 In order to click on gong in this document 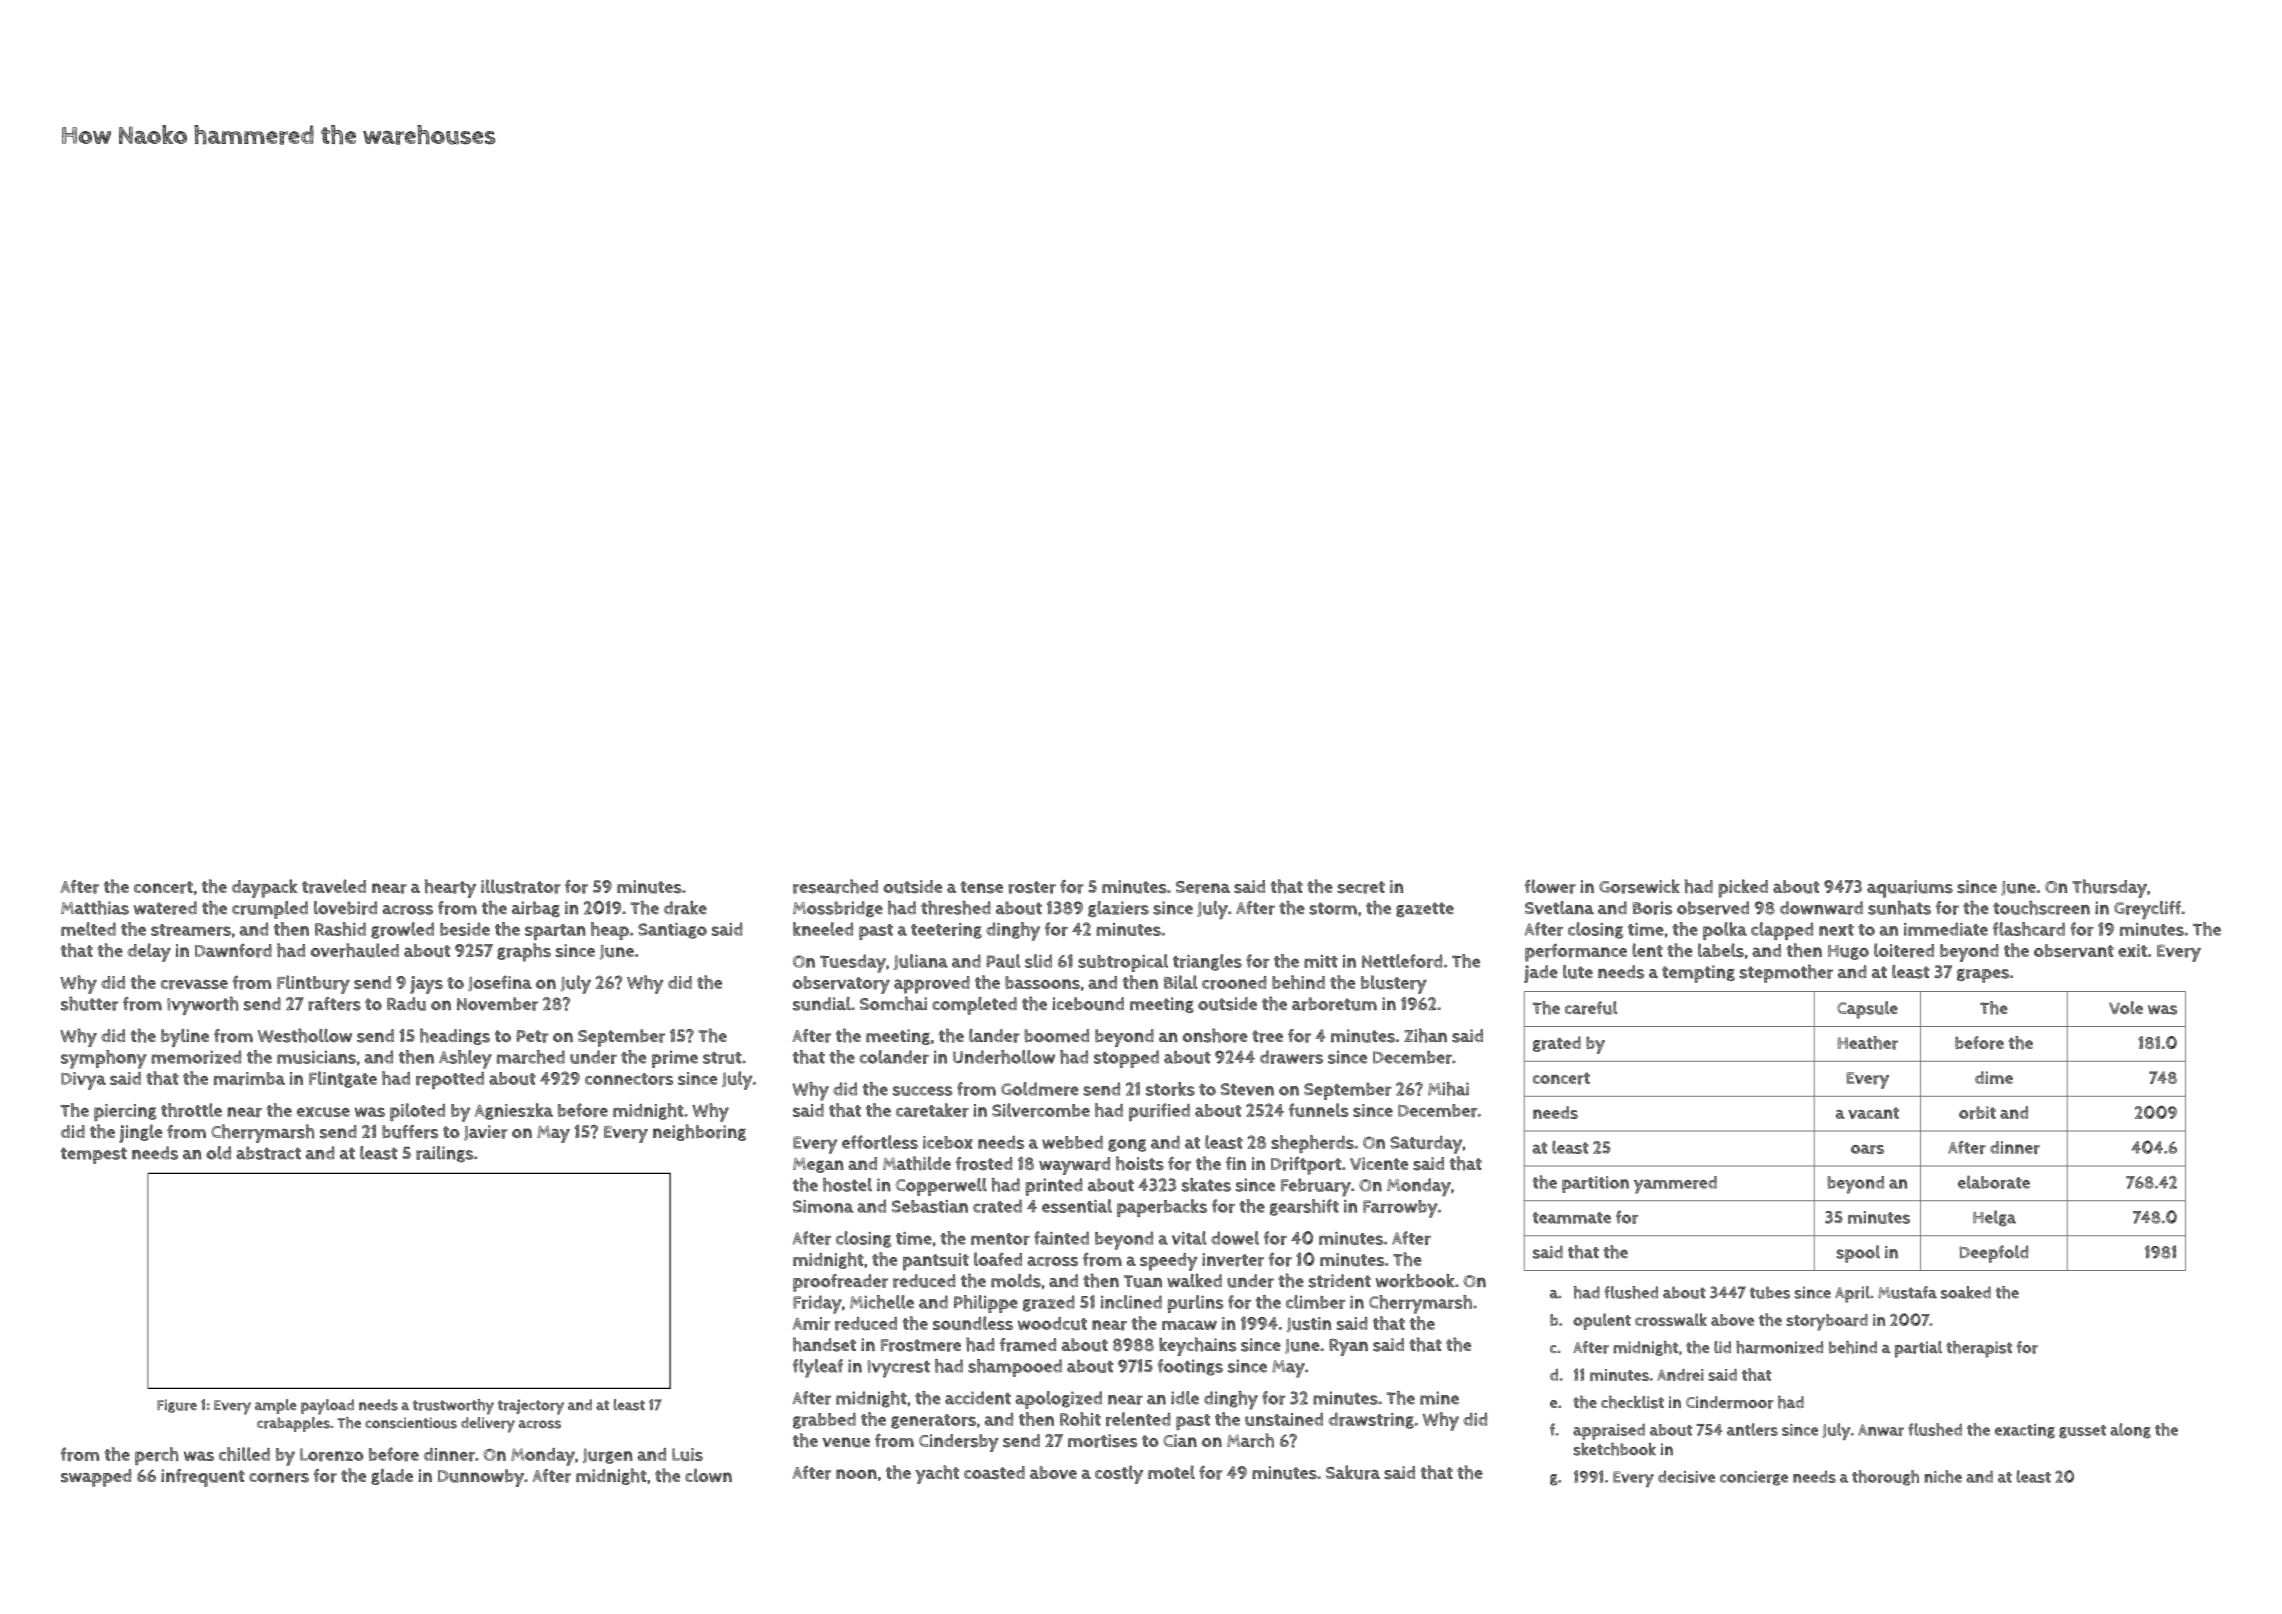, I will do `click(1127, 1145)`.
